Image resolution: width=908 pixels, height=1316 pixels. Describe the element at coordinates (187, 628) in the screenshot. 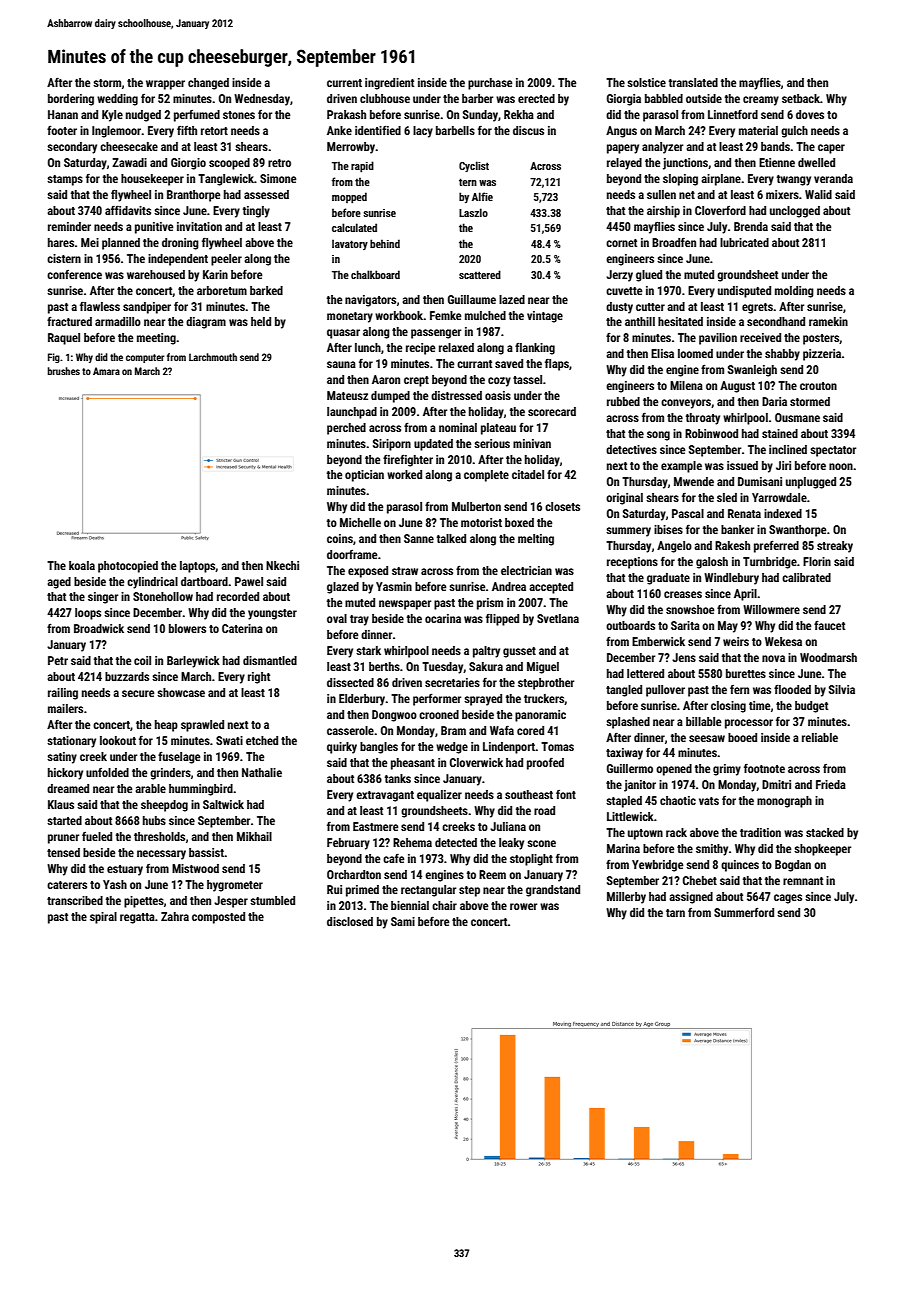

I see `blowers` at that location.
